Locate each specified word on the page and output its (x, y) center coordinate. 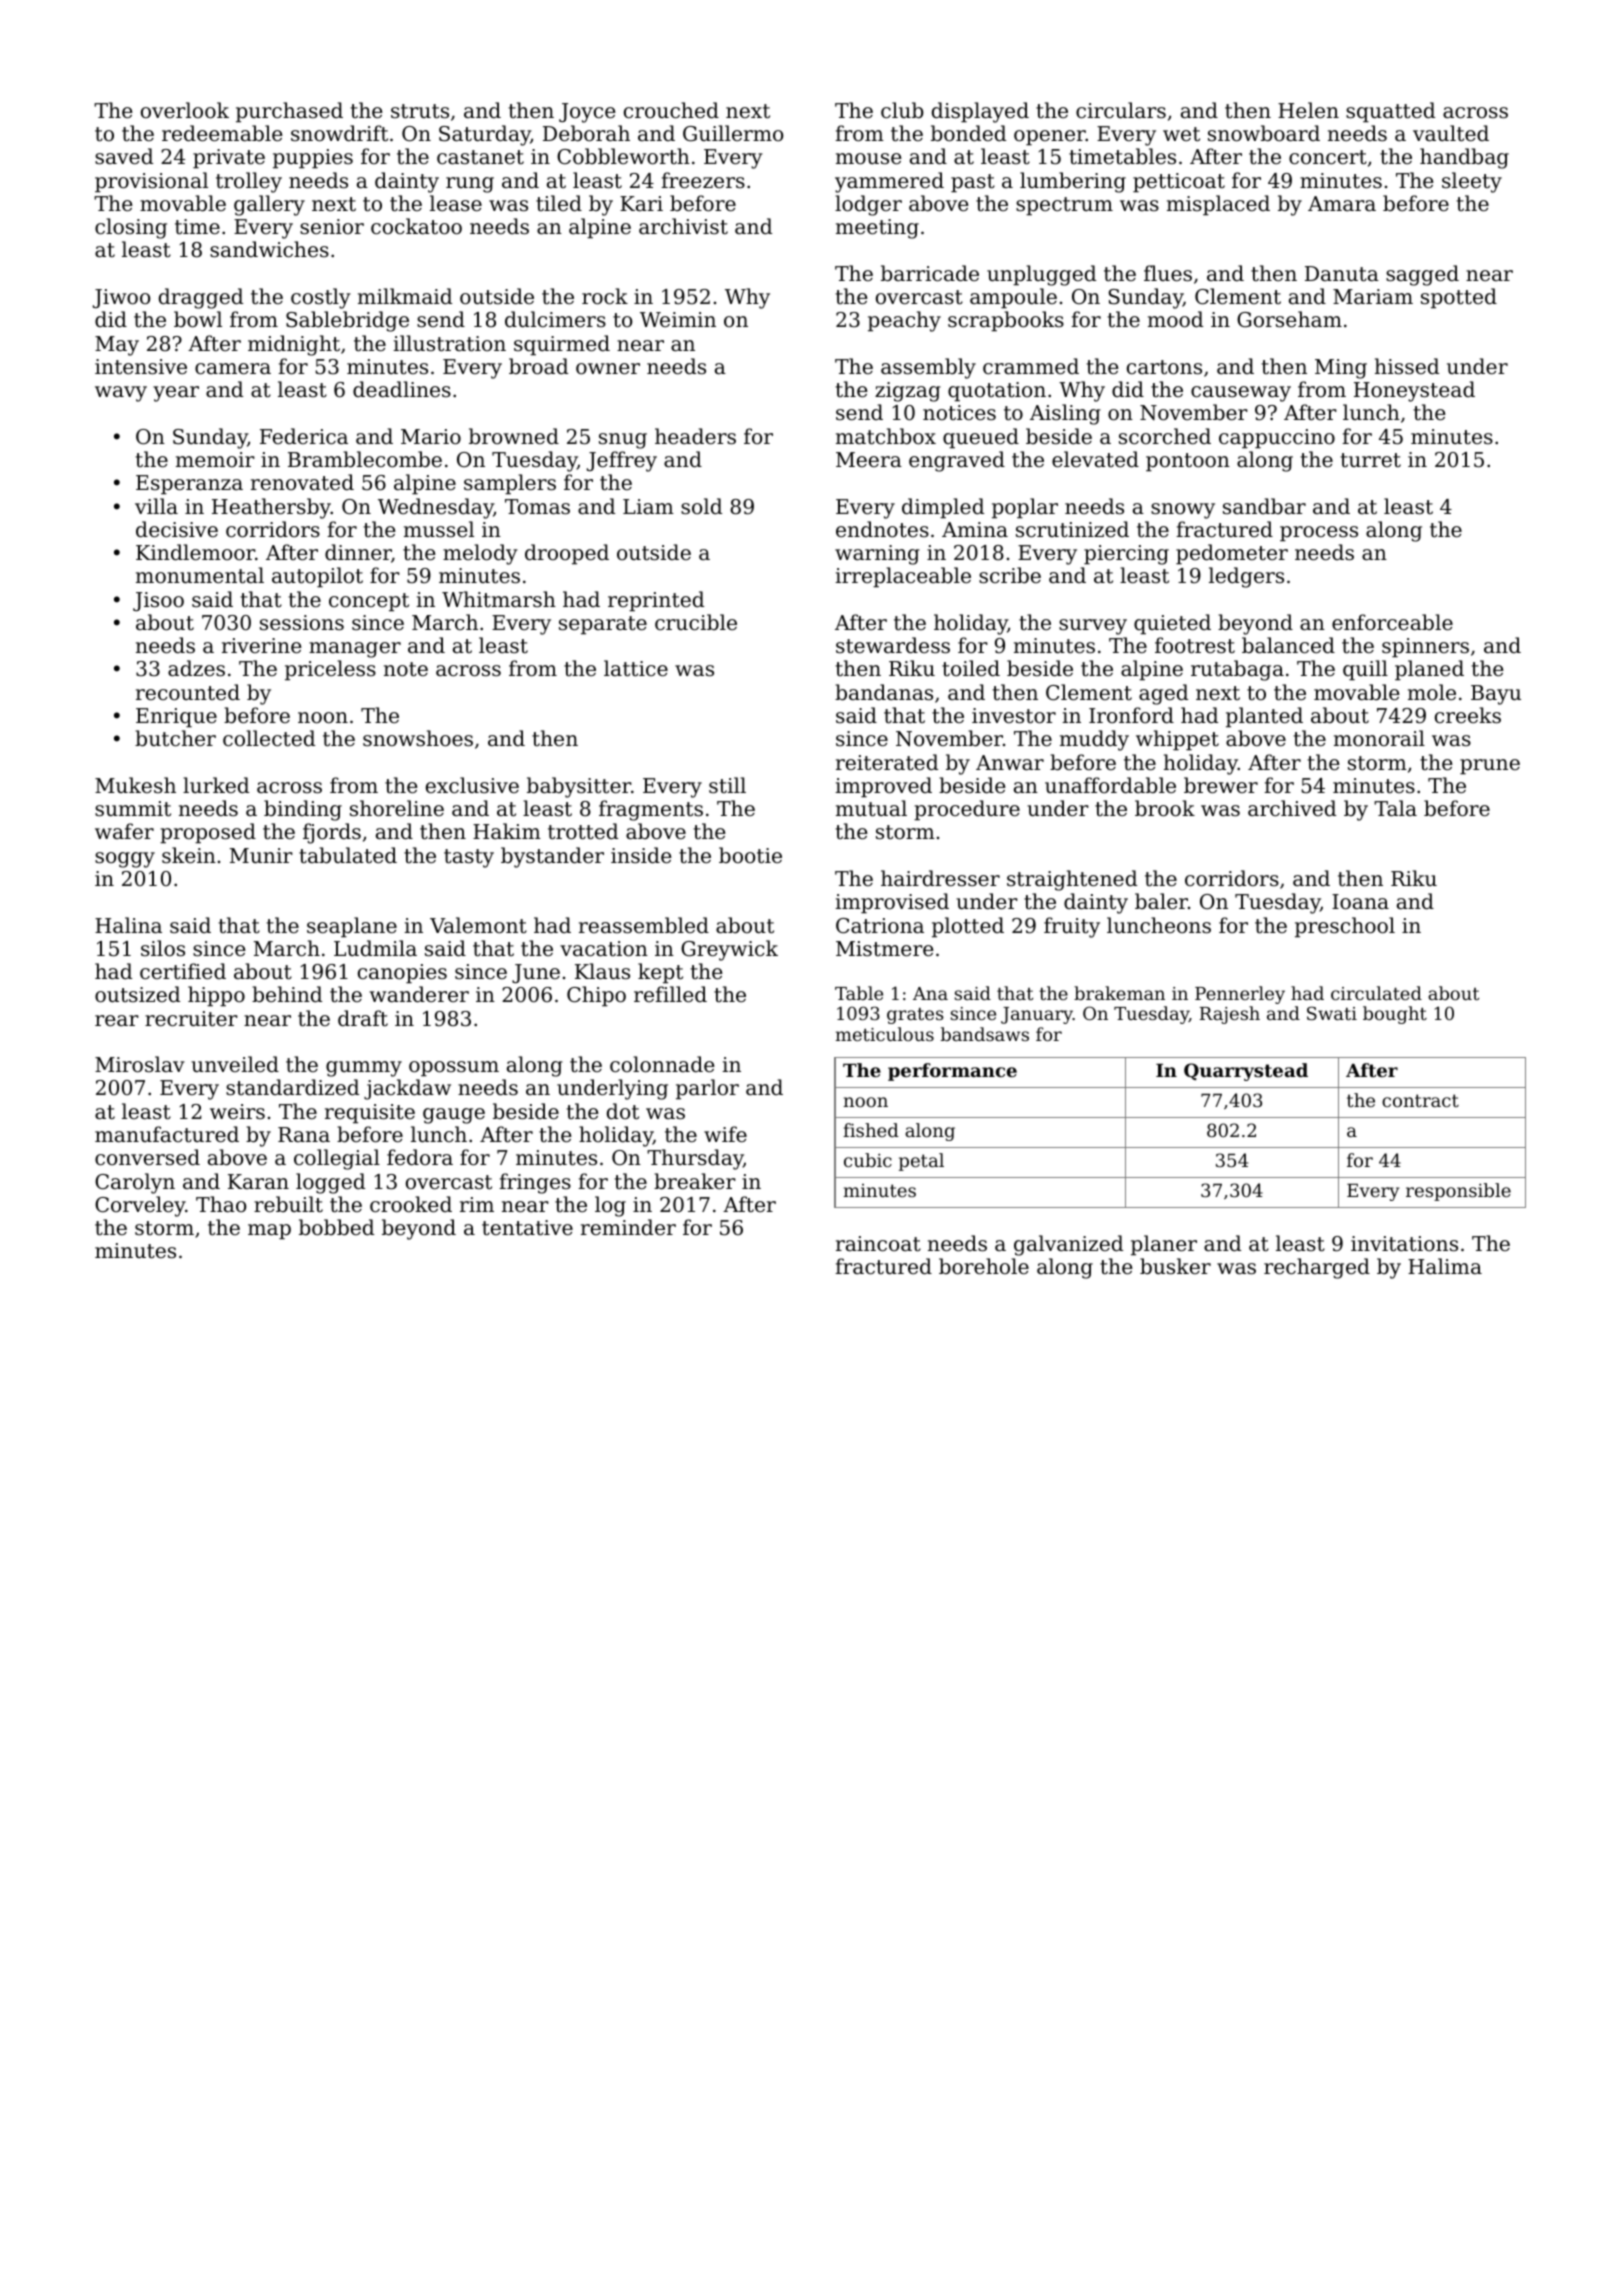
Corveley (140, 1206)
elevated (1095, 459)
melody (480, 554)
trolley (249, 182)
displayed (980, 112)
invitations (1404, 1244)
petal (921, 1162)
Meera (869, 459)
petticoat (1179, 183)
